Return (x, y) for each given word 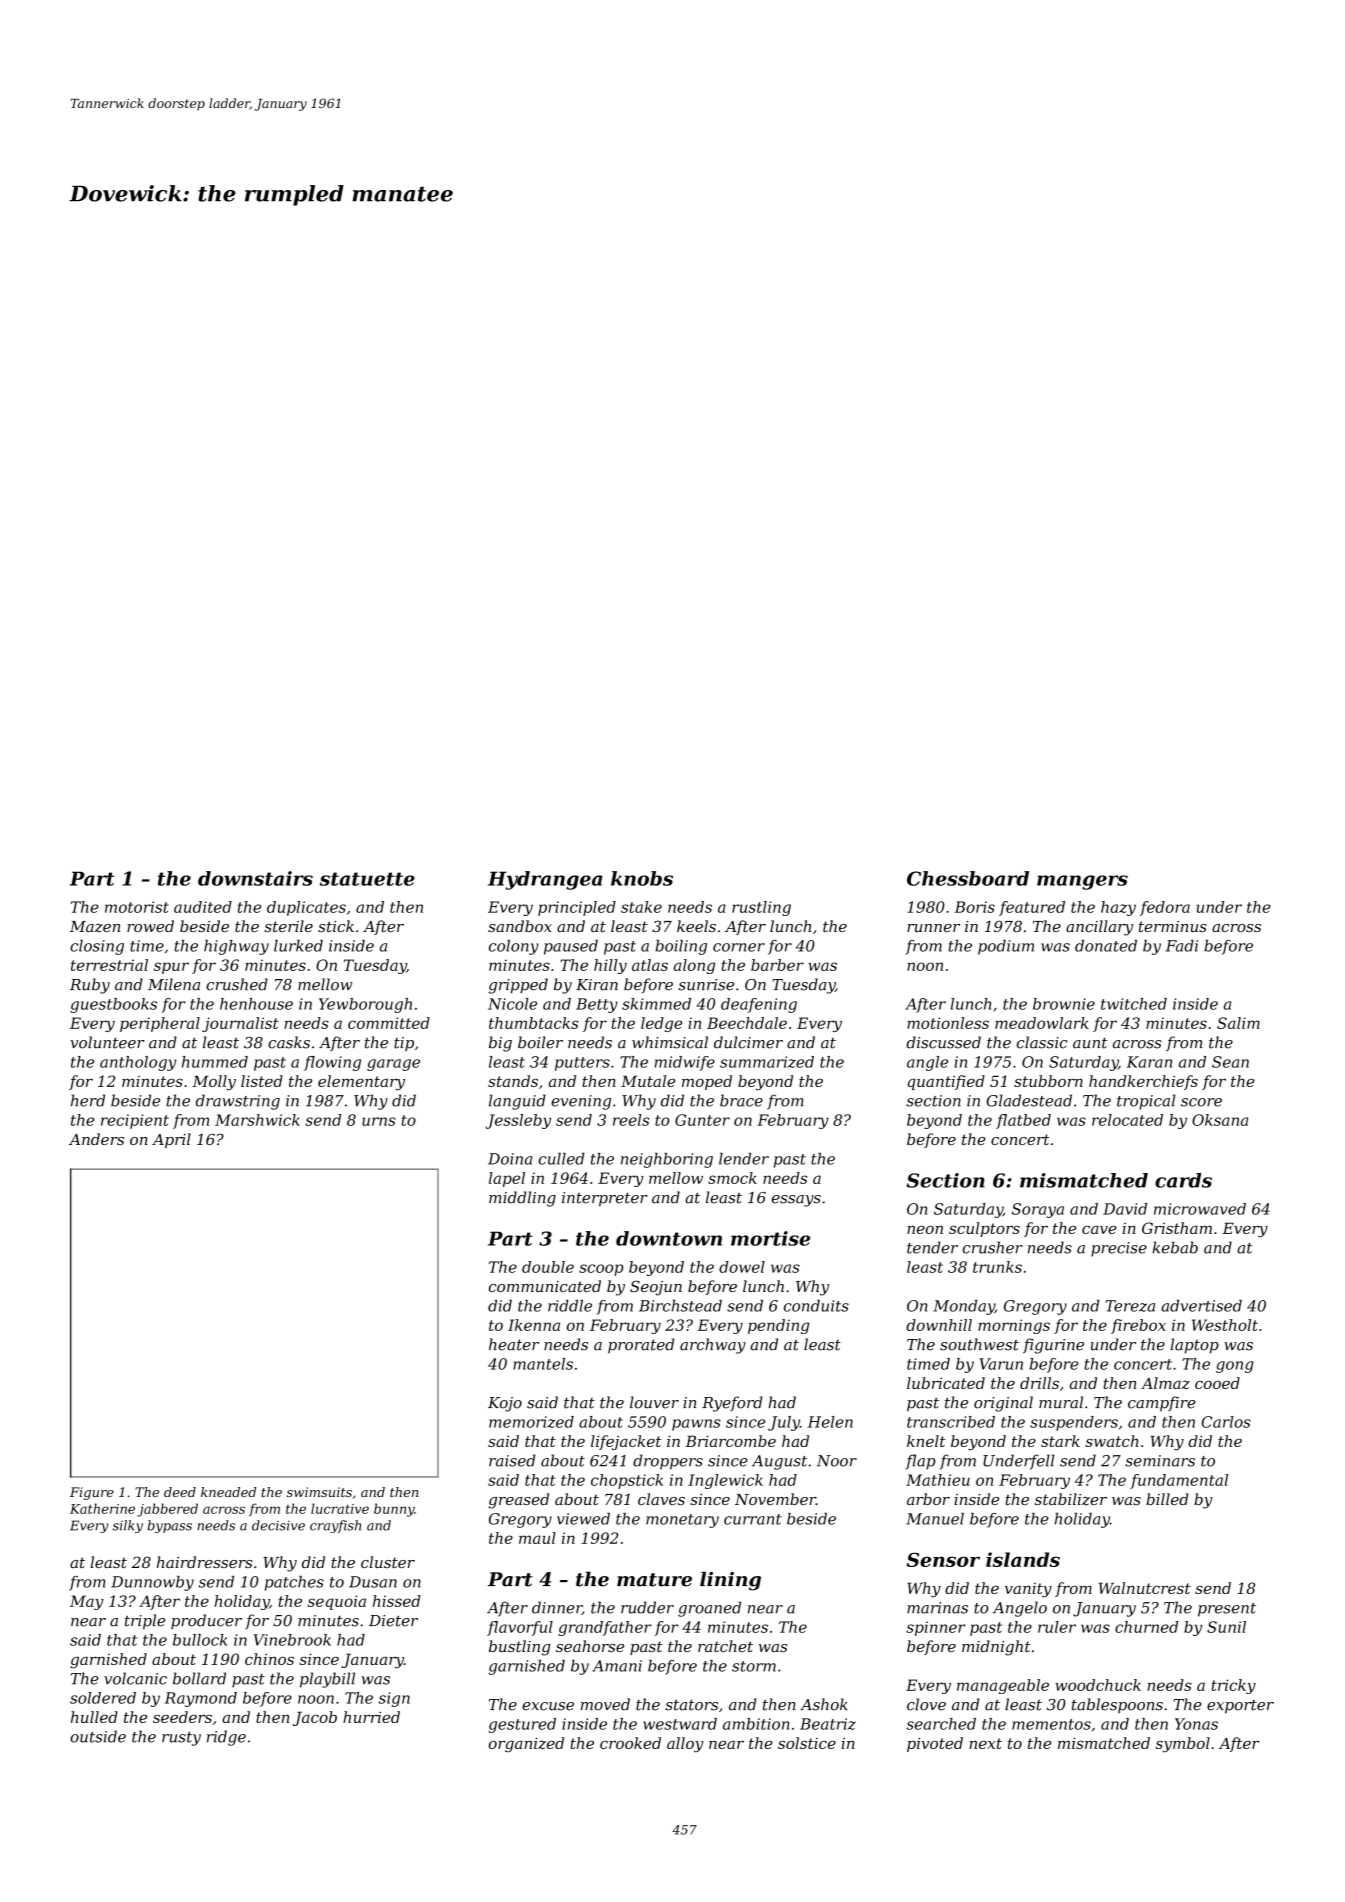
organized (526, 1744)
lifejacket (626, 1442)
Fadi (1182, 946)
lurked (298, 946)
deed (180, 1492)
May (87, 1602)
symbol (1183, 1745)
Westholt (1225, 1325)
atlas (650, 965)
